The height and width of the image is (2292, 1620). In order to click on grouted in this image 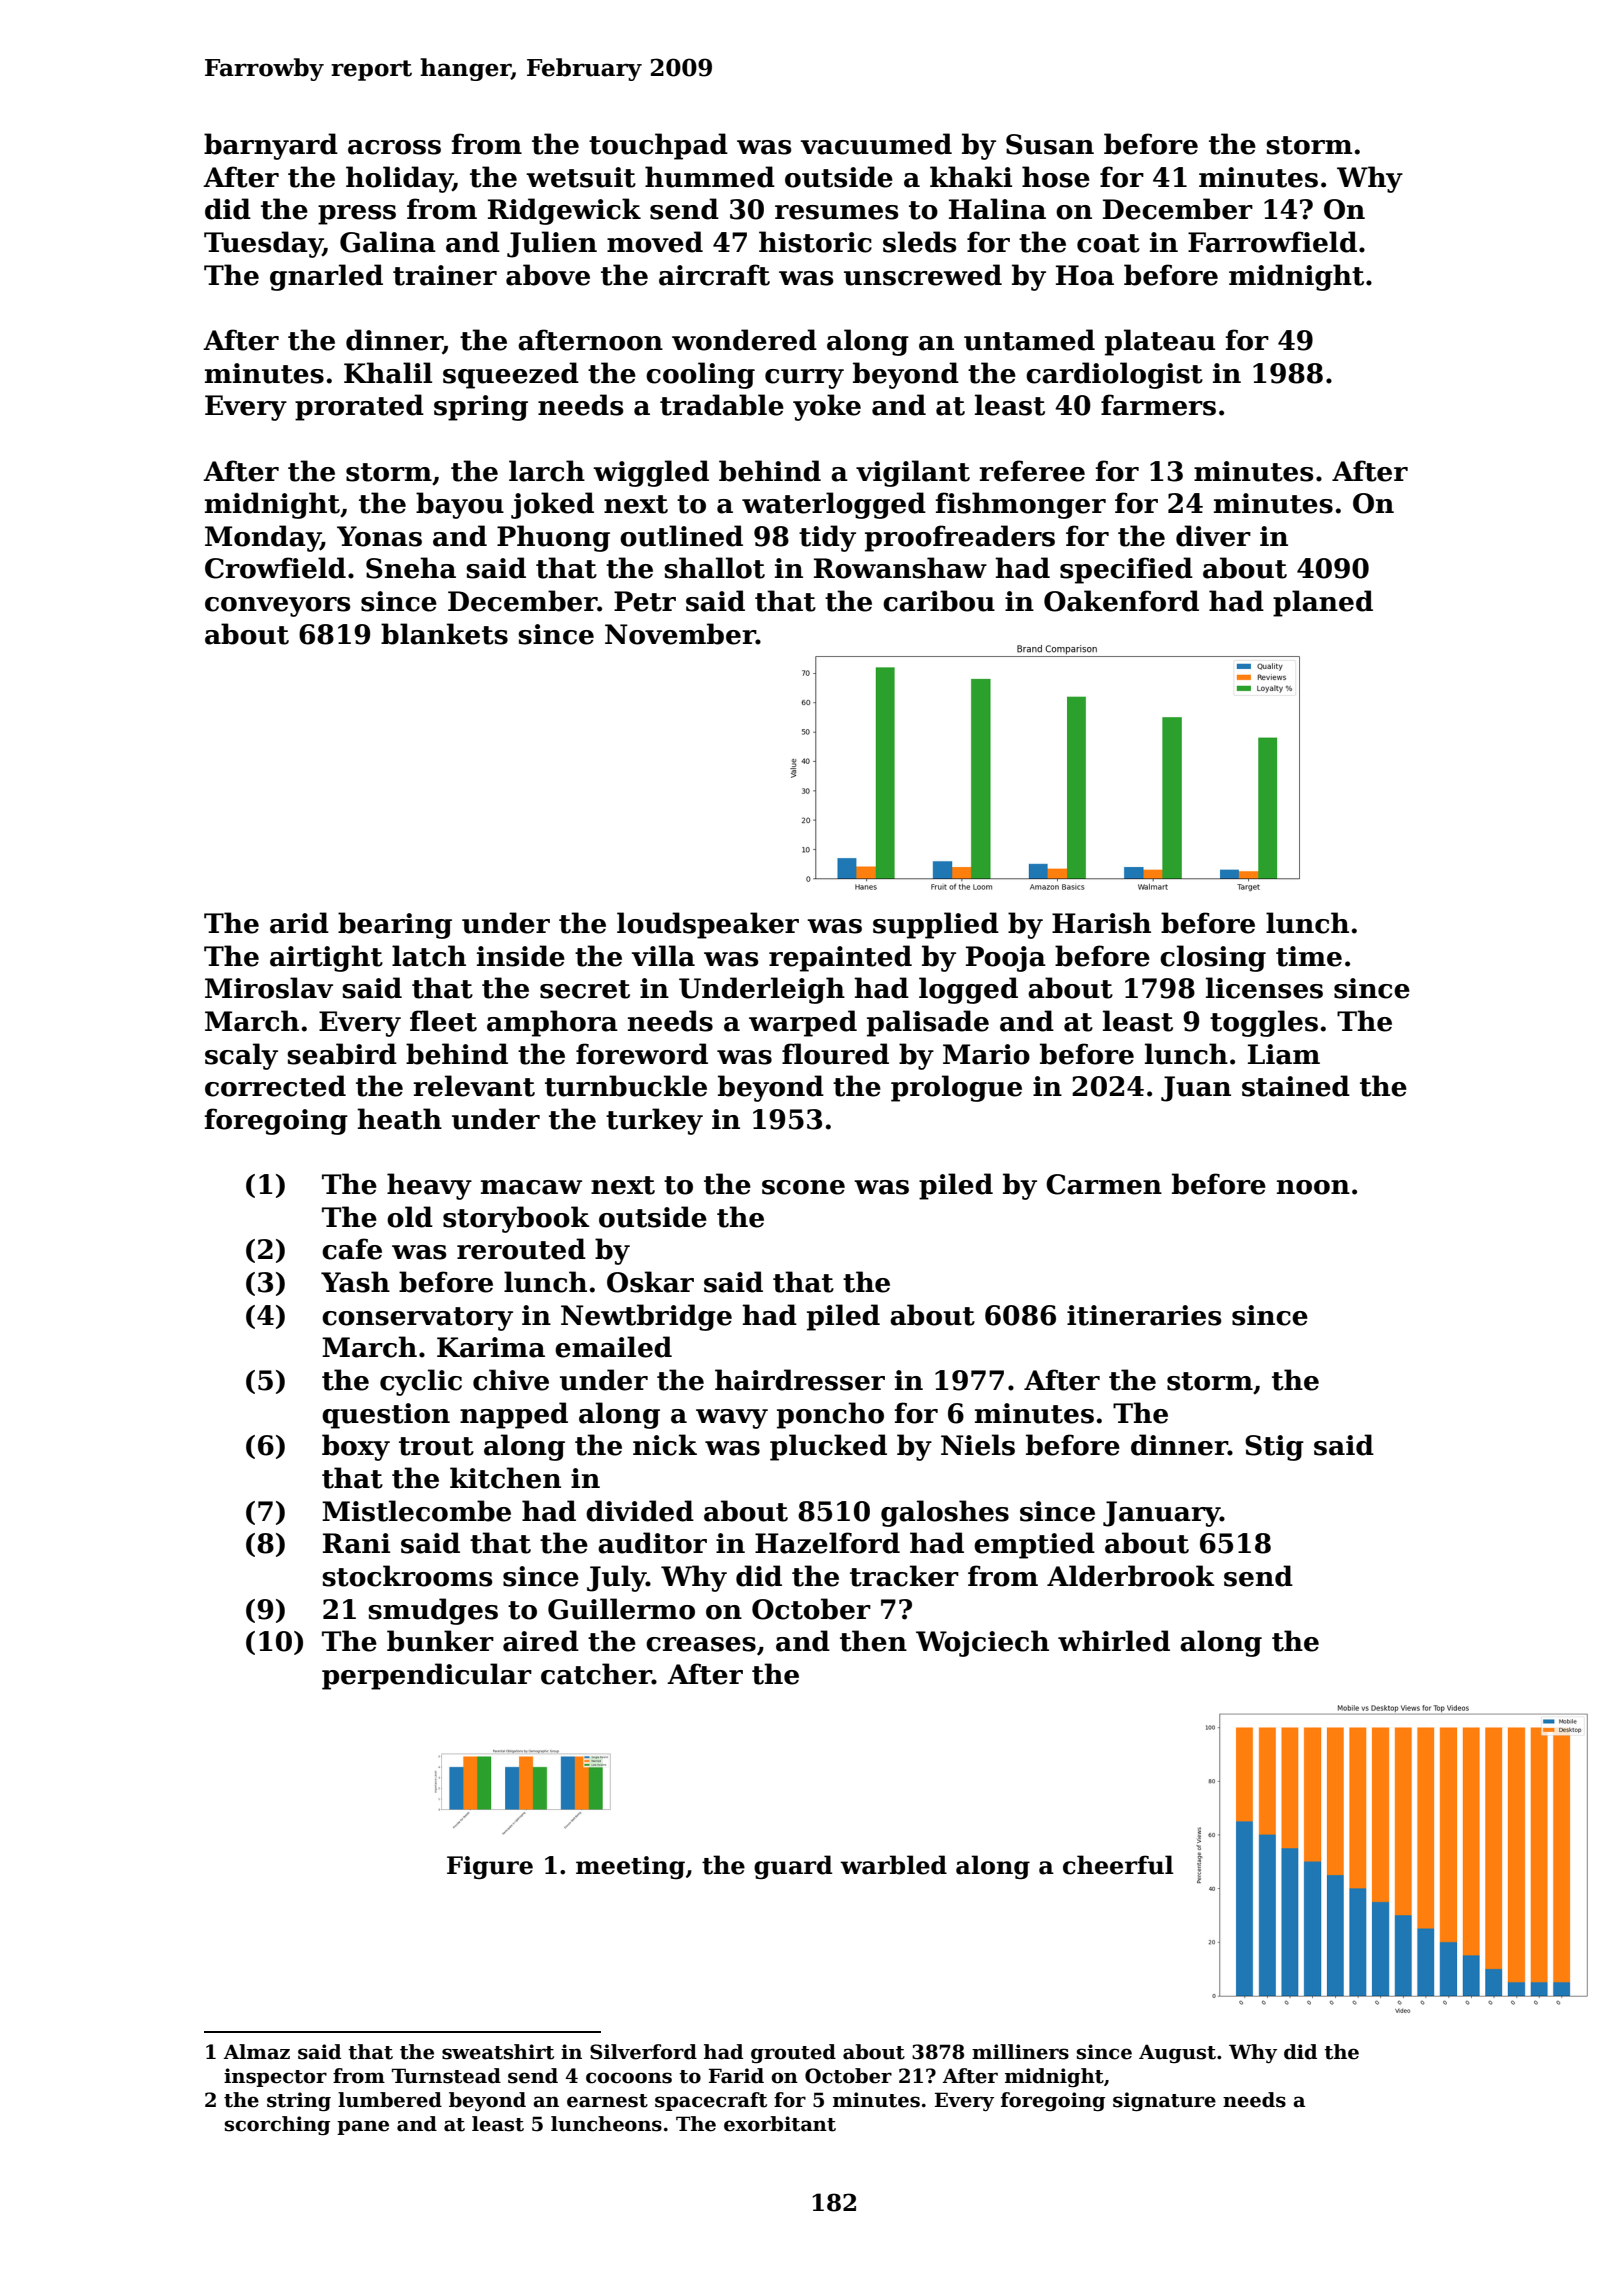, I will do `click(793, 2053)`.
